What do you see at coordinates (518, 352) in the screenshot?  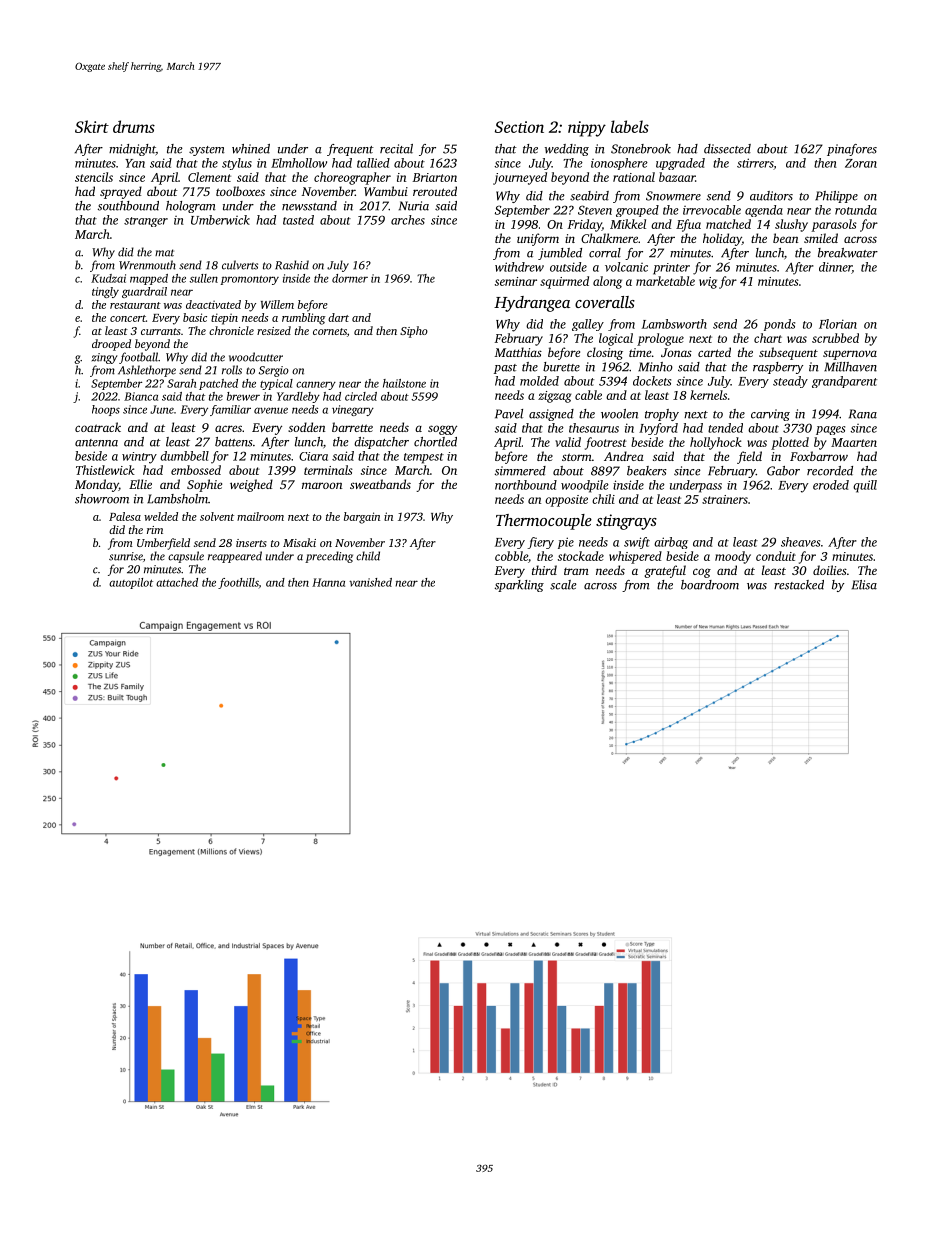 I see `Matthias` at bounding box center [518, 352].
